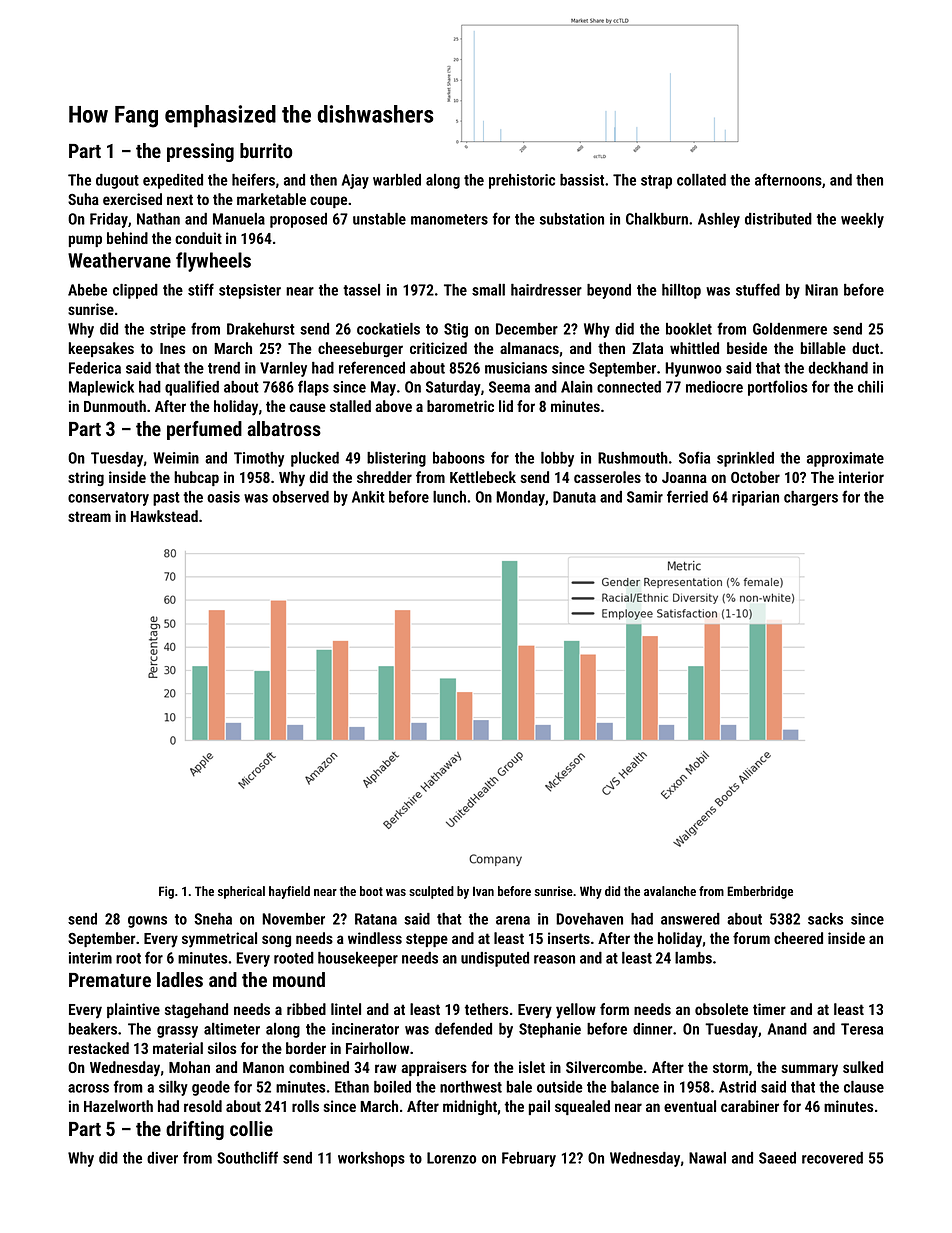 The image size is (952, 1233). What do you see at coordinates (701, 180) in the document?
I see `collated` at bounding box center [701, 180].
